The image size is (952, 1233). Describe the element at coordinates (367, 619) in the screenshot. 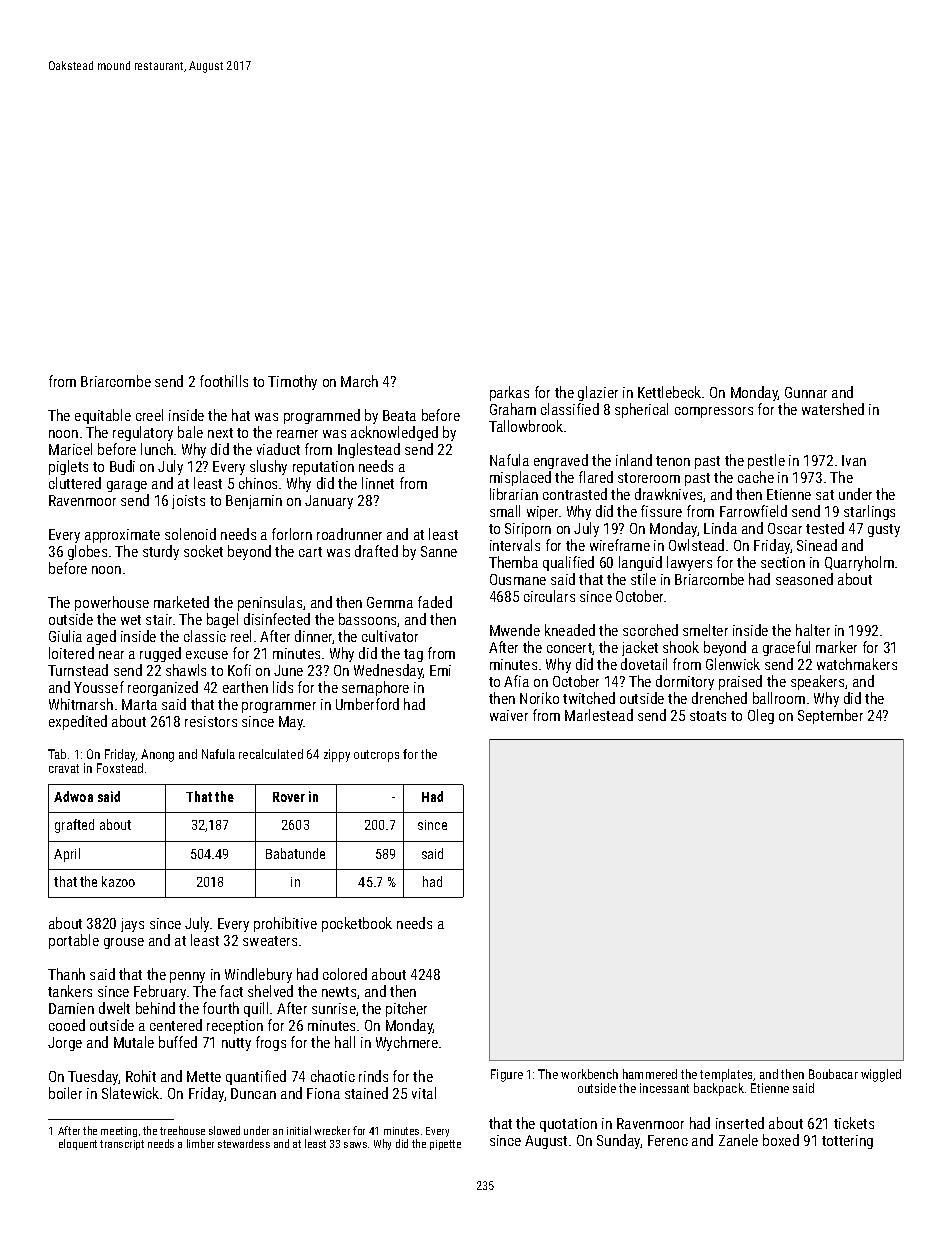

I see `bassoons` at that location.
